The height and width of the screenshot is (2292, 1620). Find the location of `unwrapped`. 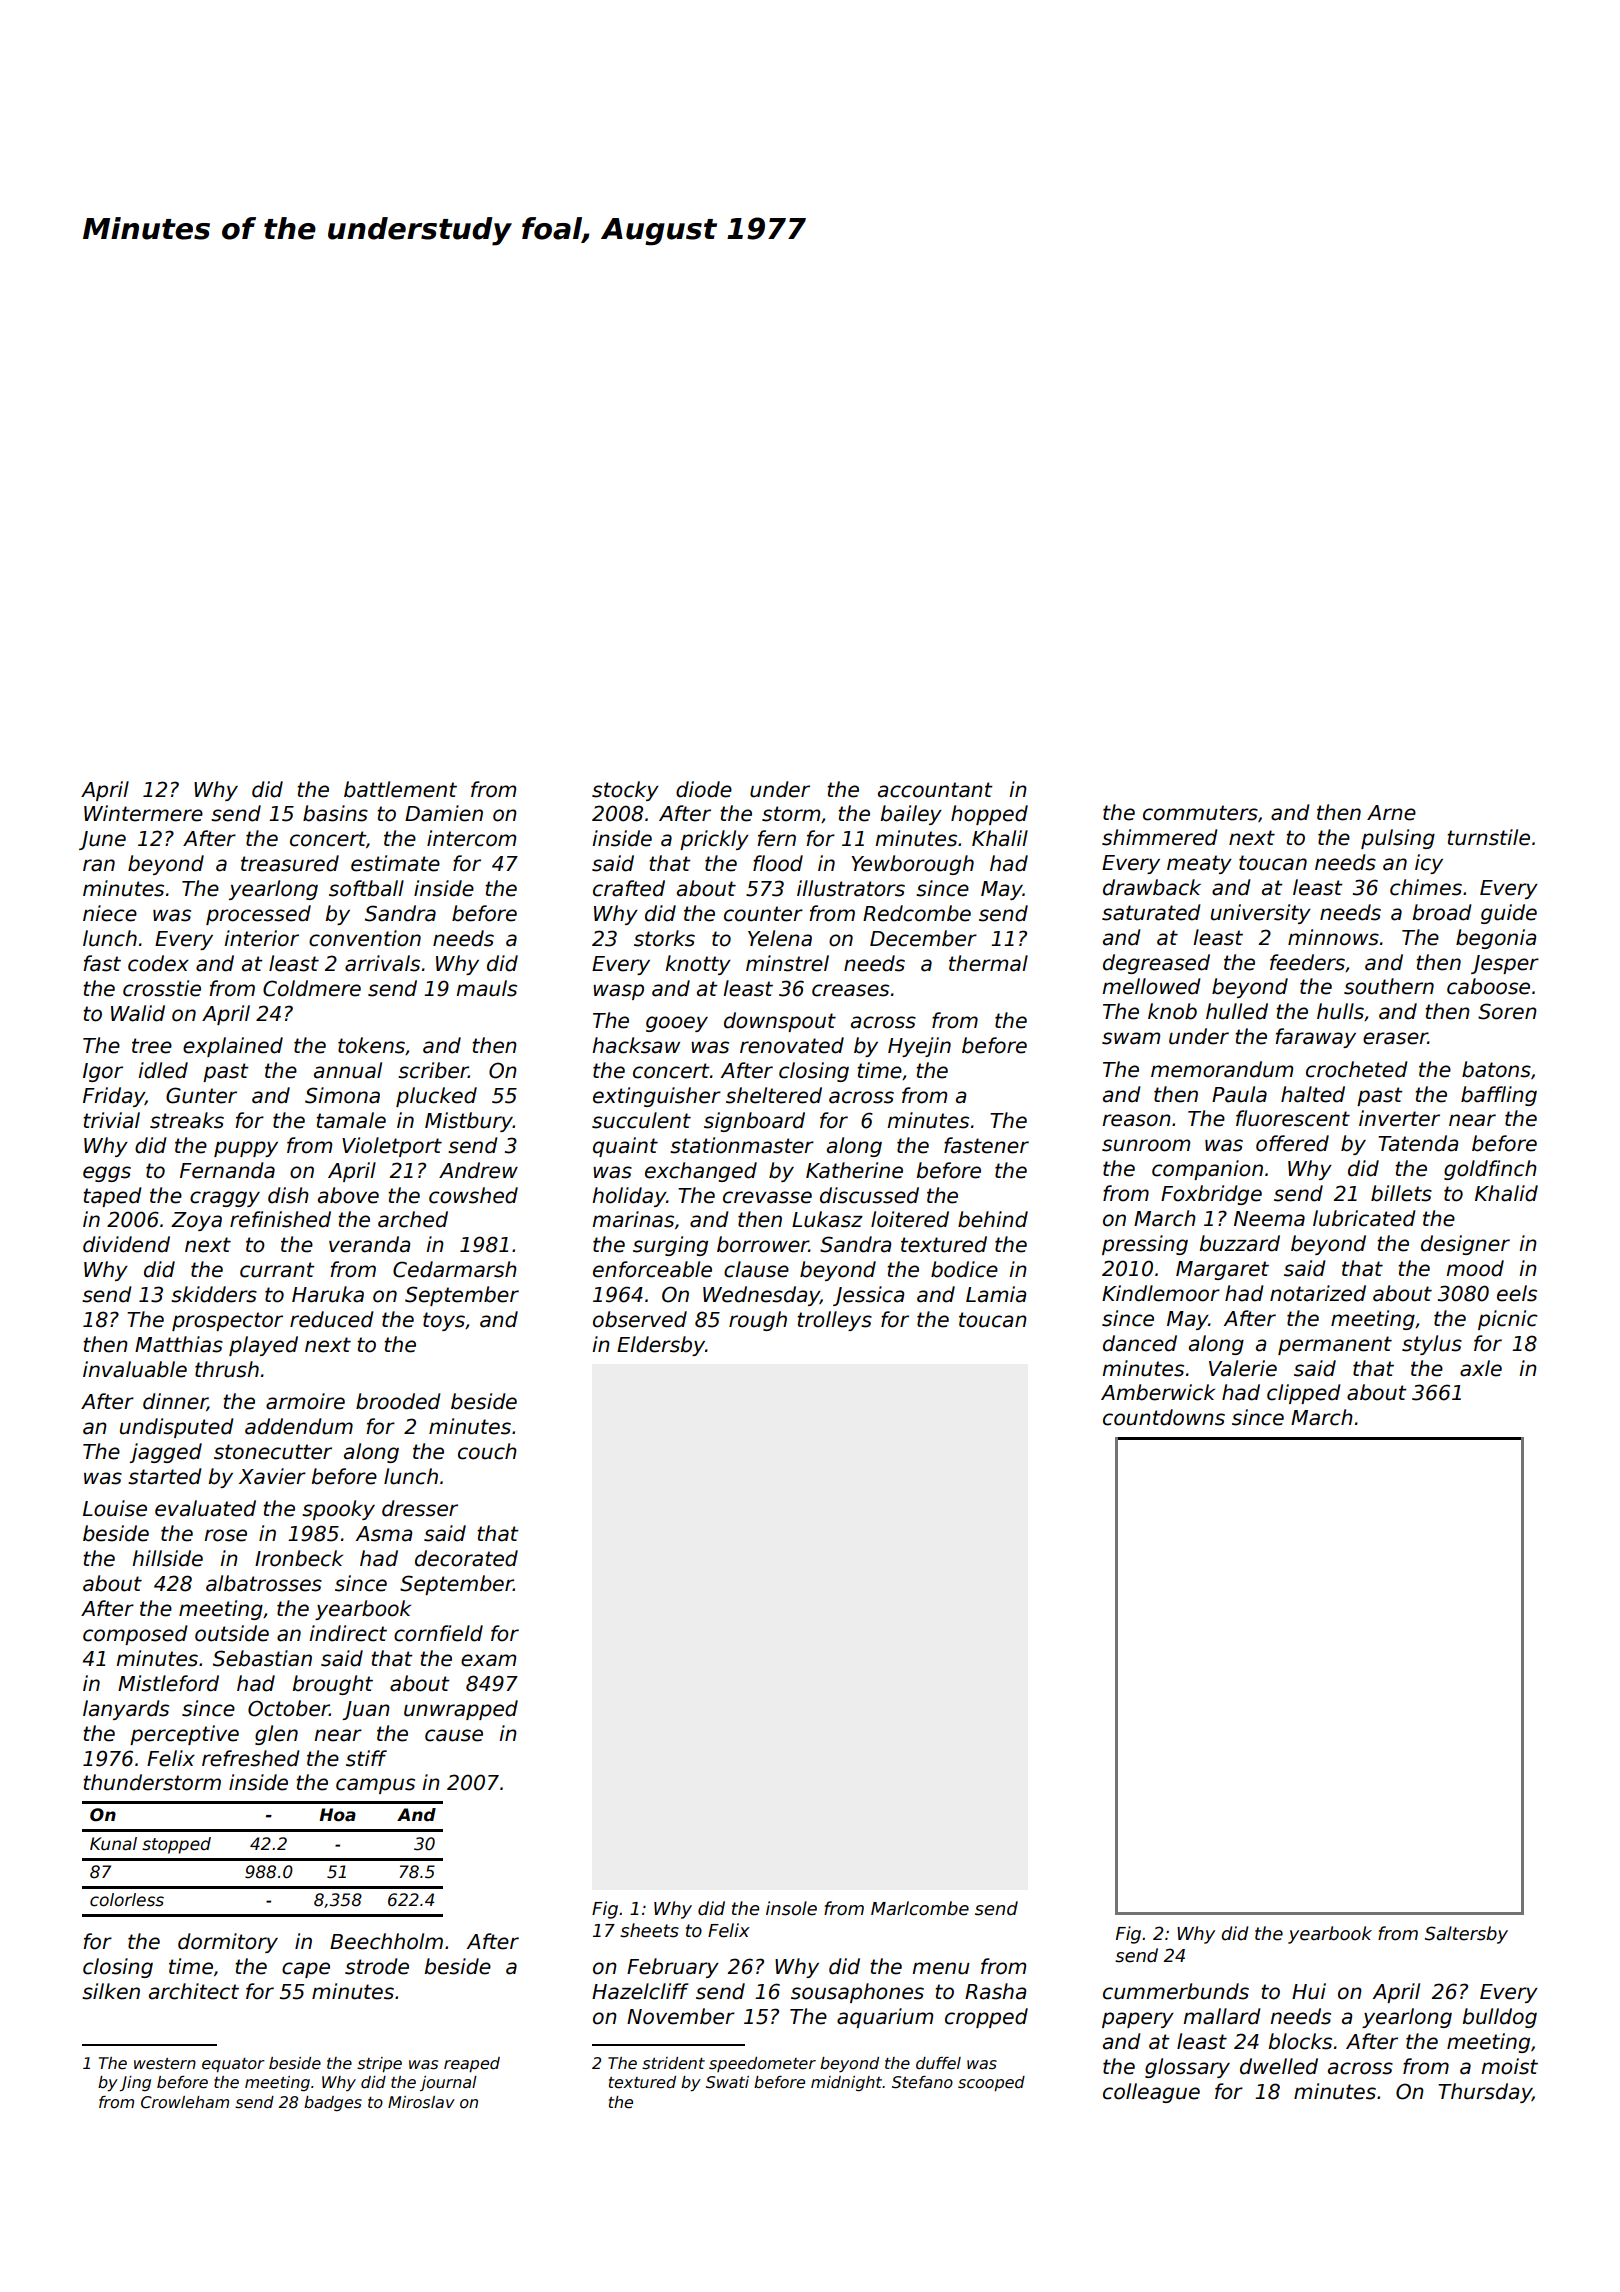

unwrapped is located at coordinates (461, 1710).
